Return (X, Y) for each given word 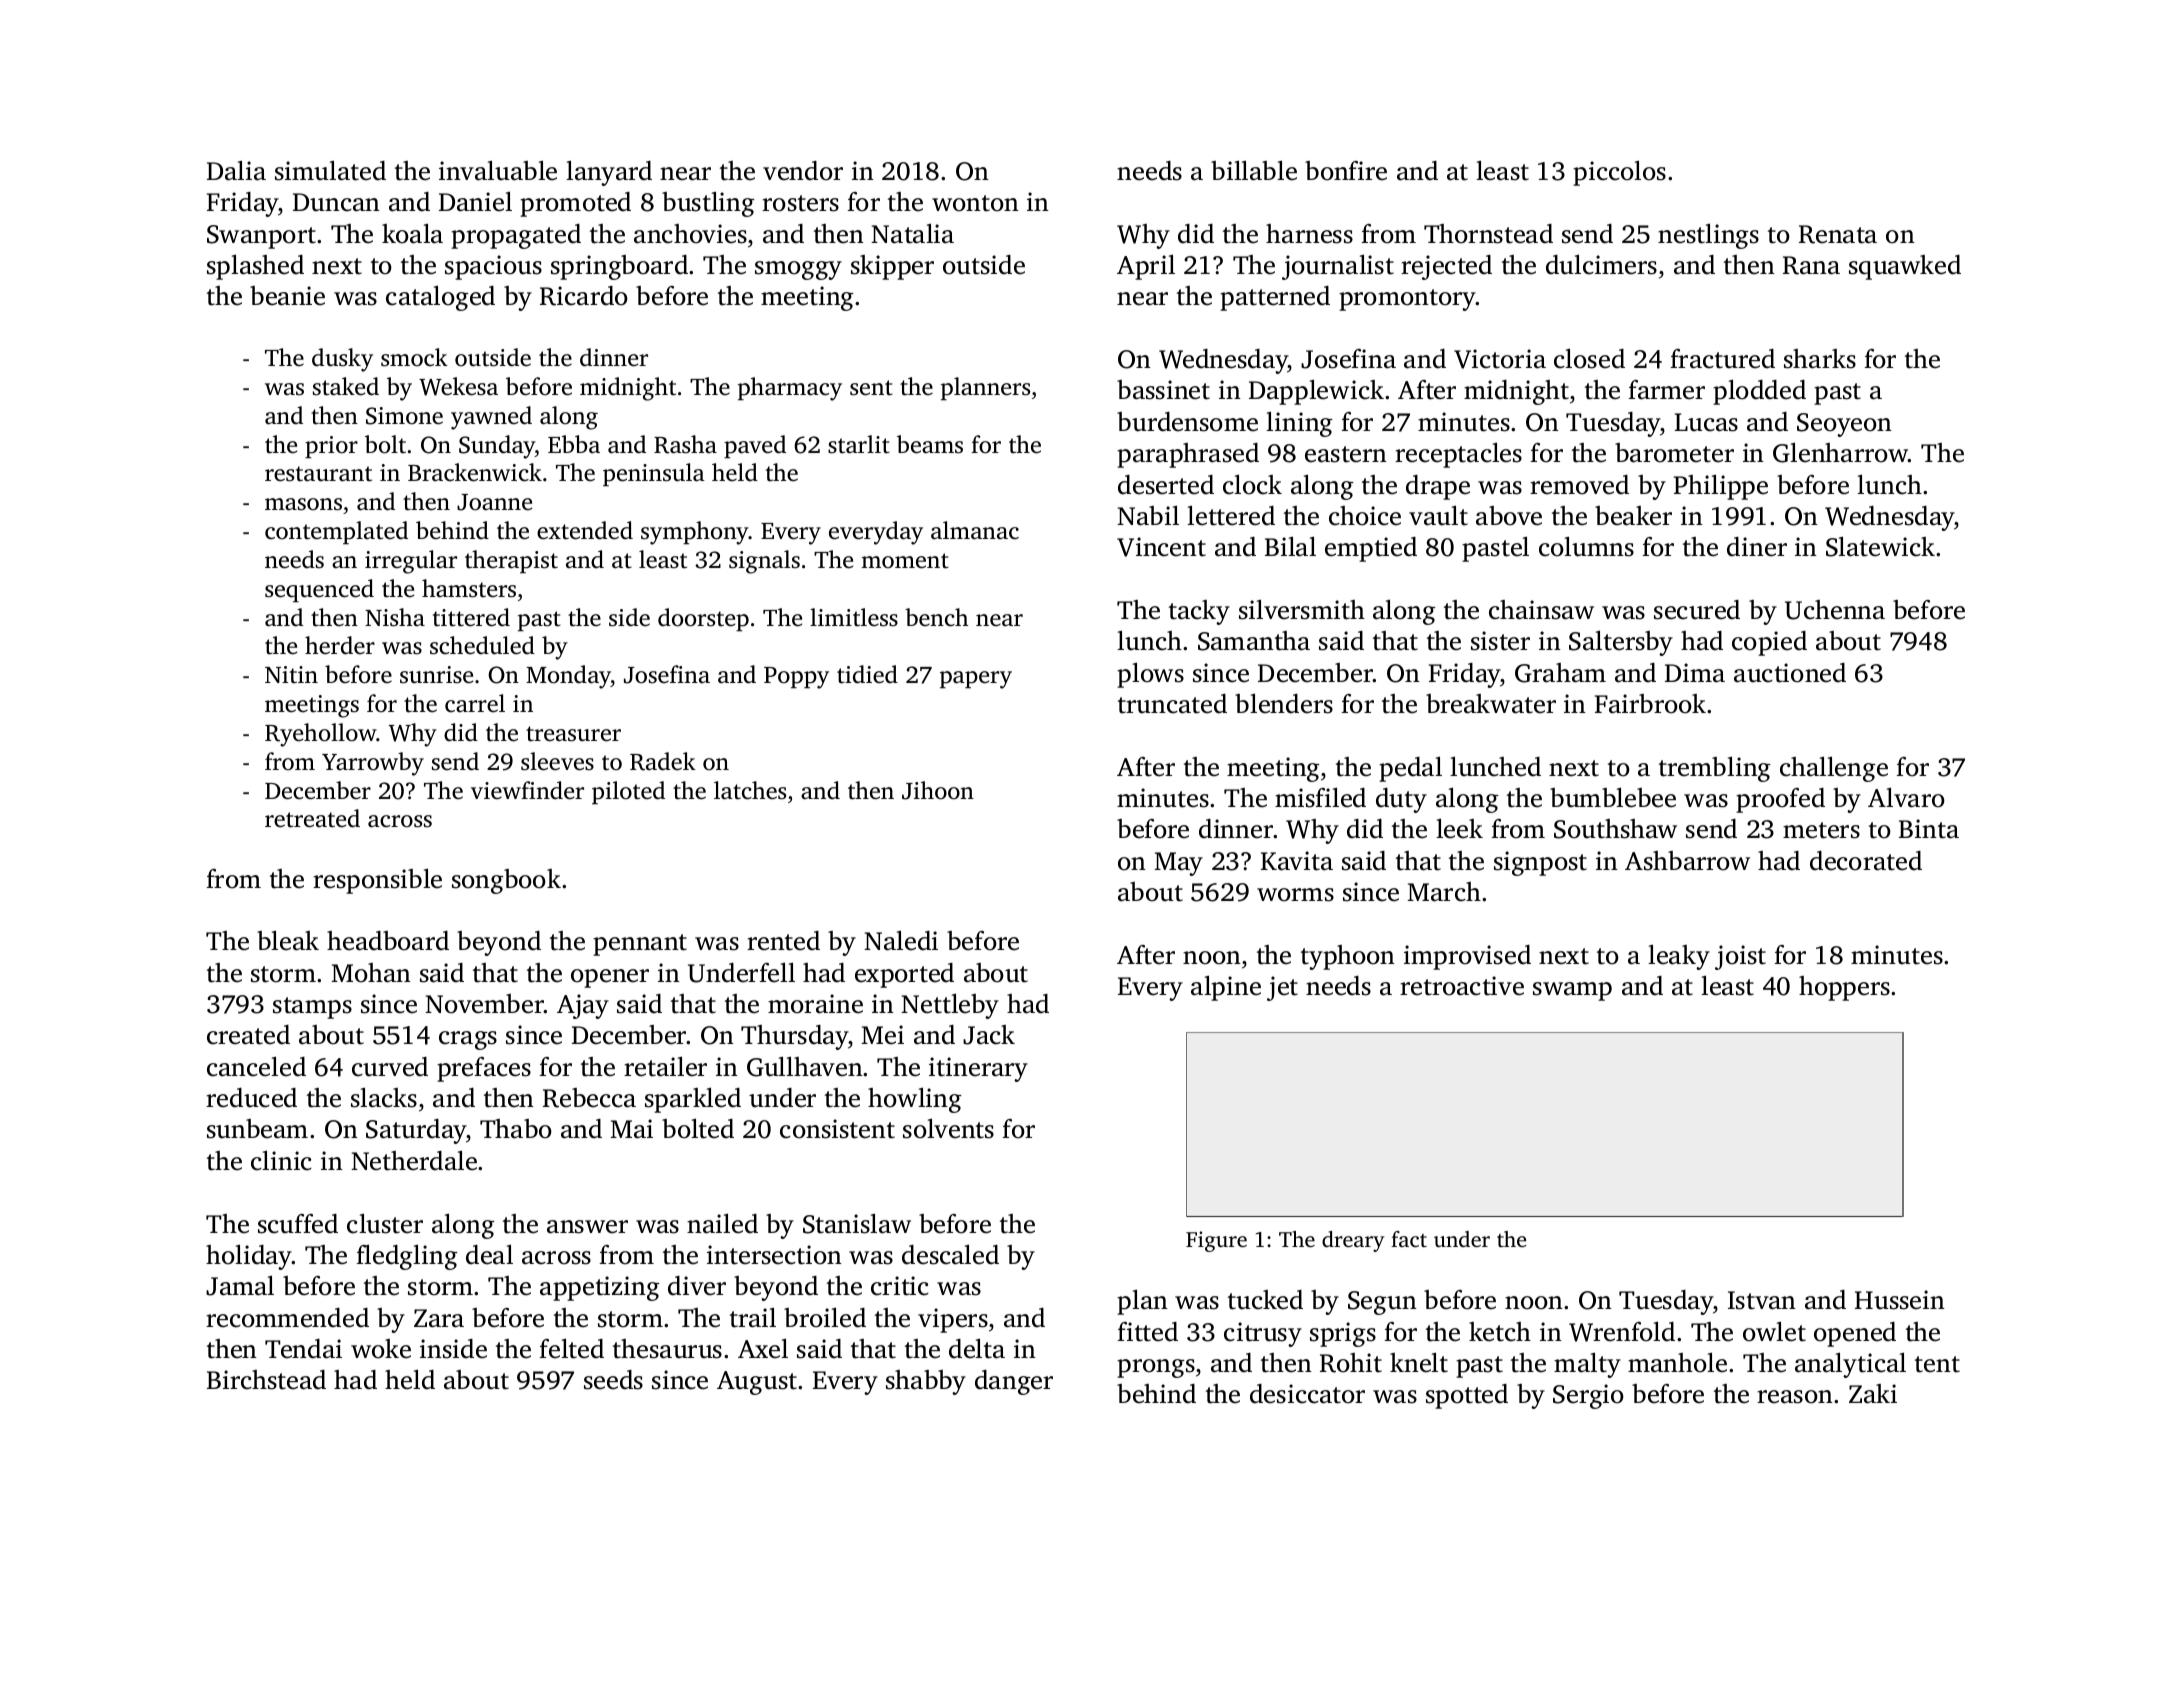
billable (1254, 171)
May (1178, 864)
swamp (1572, 991)
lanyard (609, 173)
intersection (774, 1255)
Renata (1838, 234)
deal (489, 1255)
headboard (388, 941)
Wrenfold (1622, 1332)
